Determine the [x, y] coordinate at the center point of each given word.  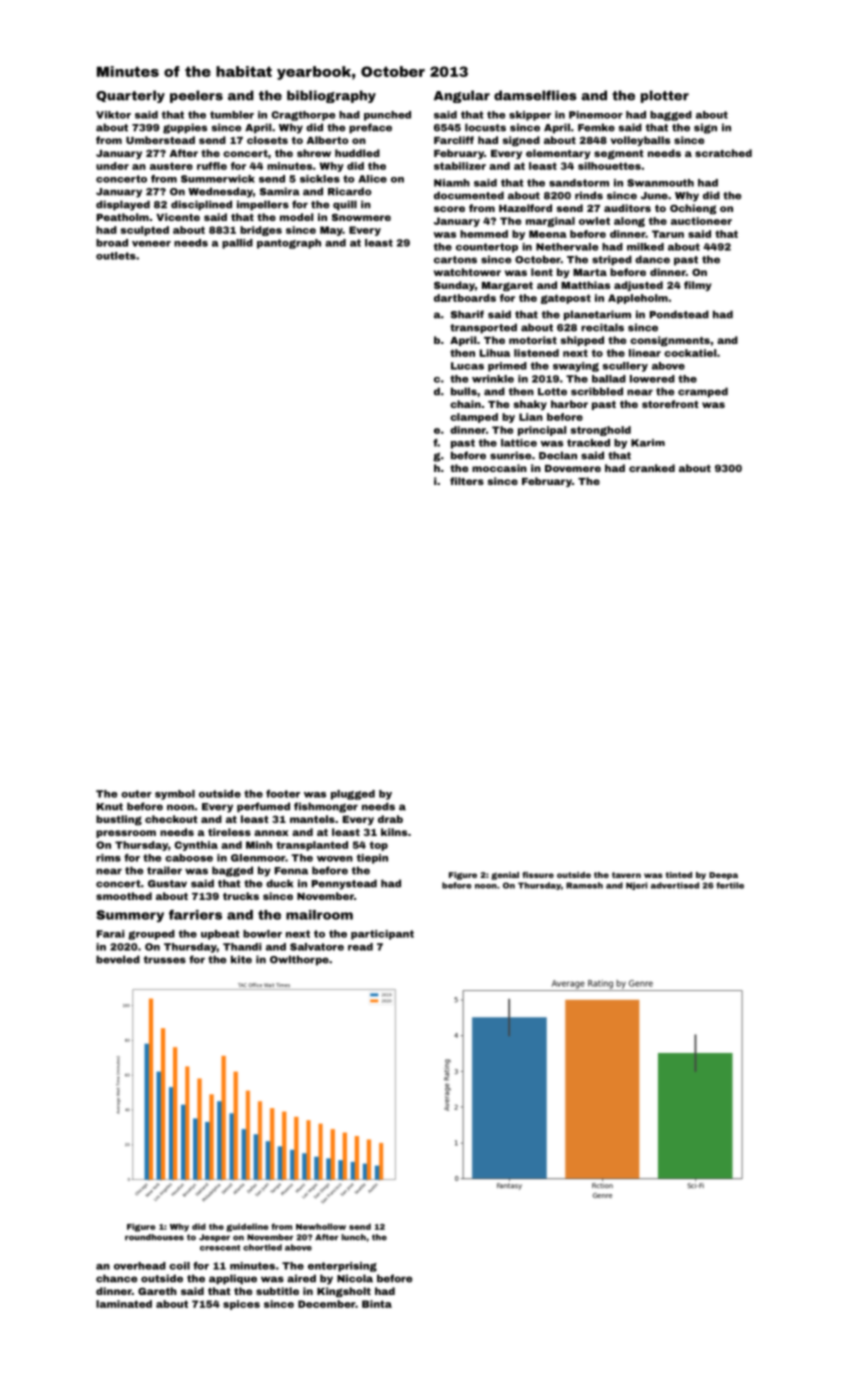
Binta [377, 1304]
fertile [730, 885]
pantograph [289, 244]
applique [233, 1279]
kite [241, 959]
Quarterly [130, 96]
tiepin [372, 859]
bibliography [331, 96]
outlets [116, 256]
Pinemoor [596, 115]
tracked [588, 443]
